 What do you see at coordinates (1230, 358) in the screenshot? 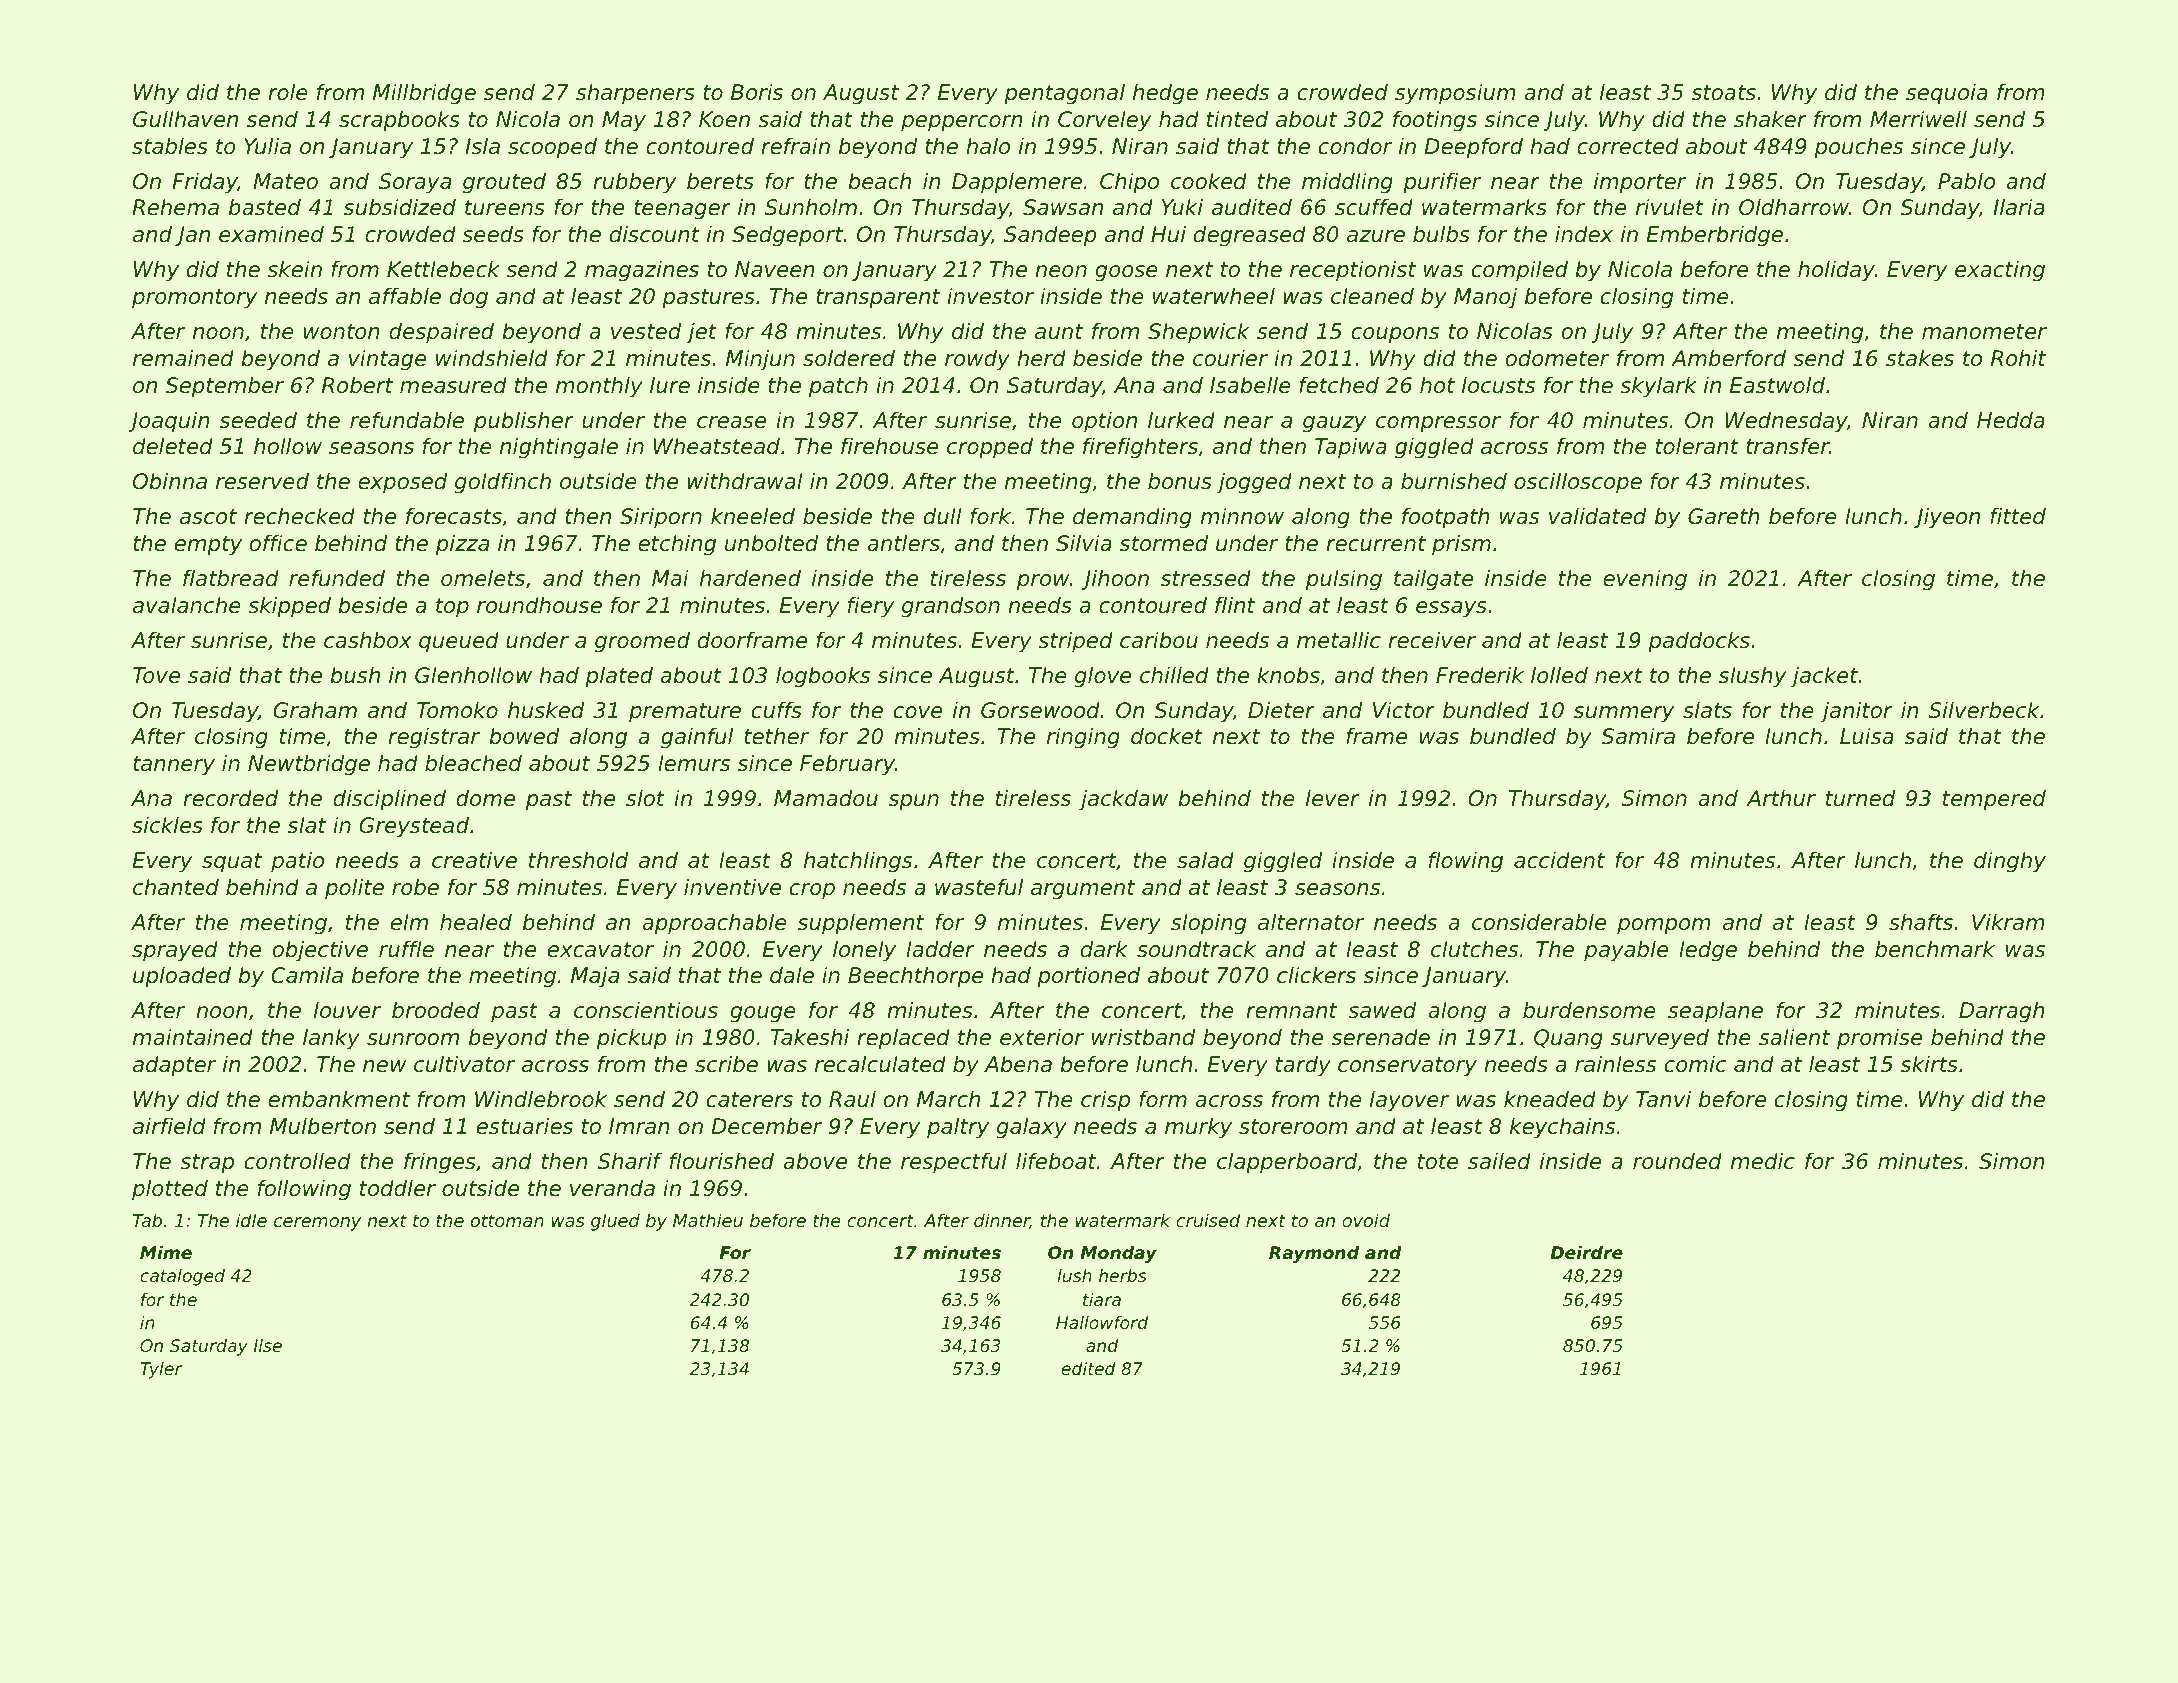
I see `courier` at bounding box center [1230, 358].
